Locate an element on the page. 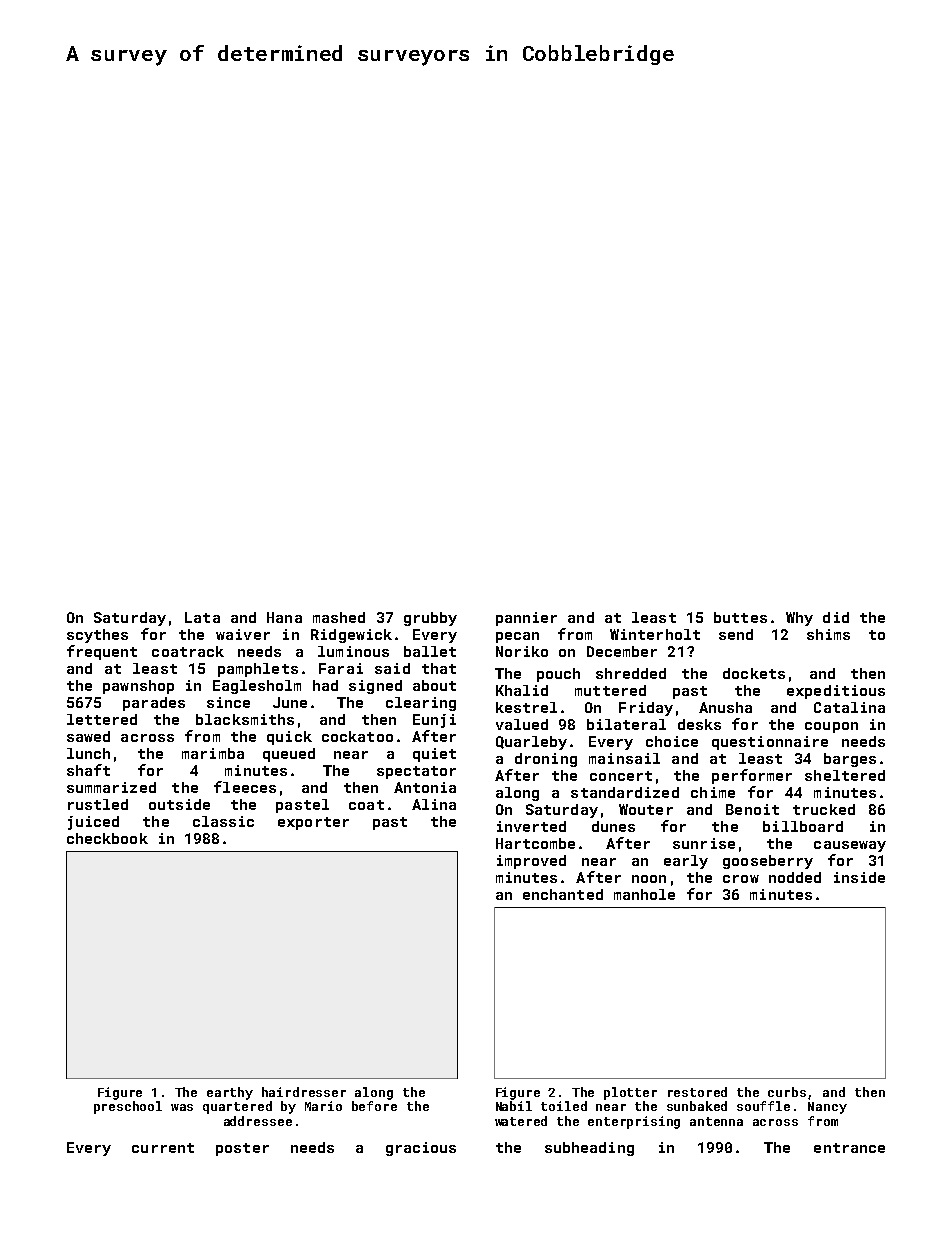  enchanted is located at coordinates (563, 894).
